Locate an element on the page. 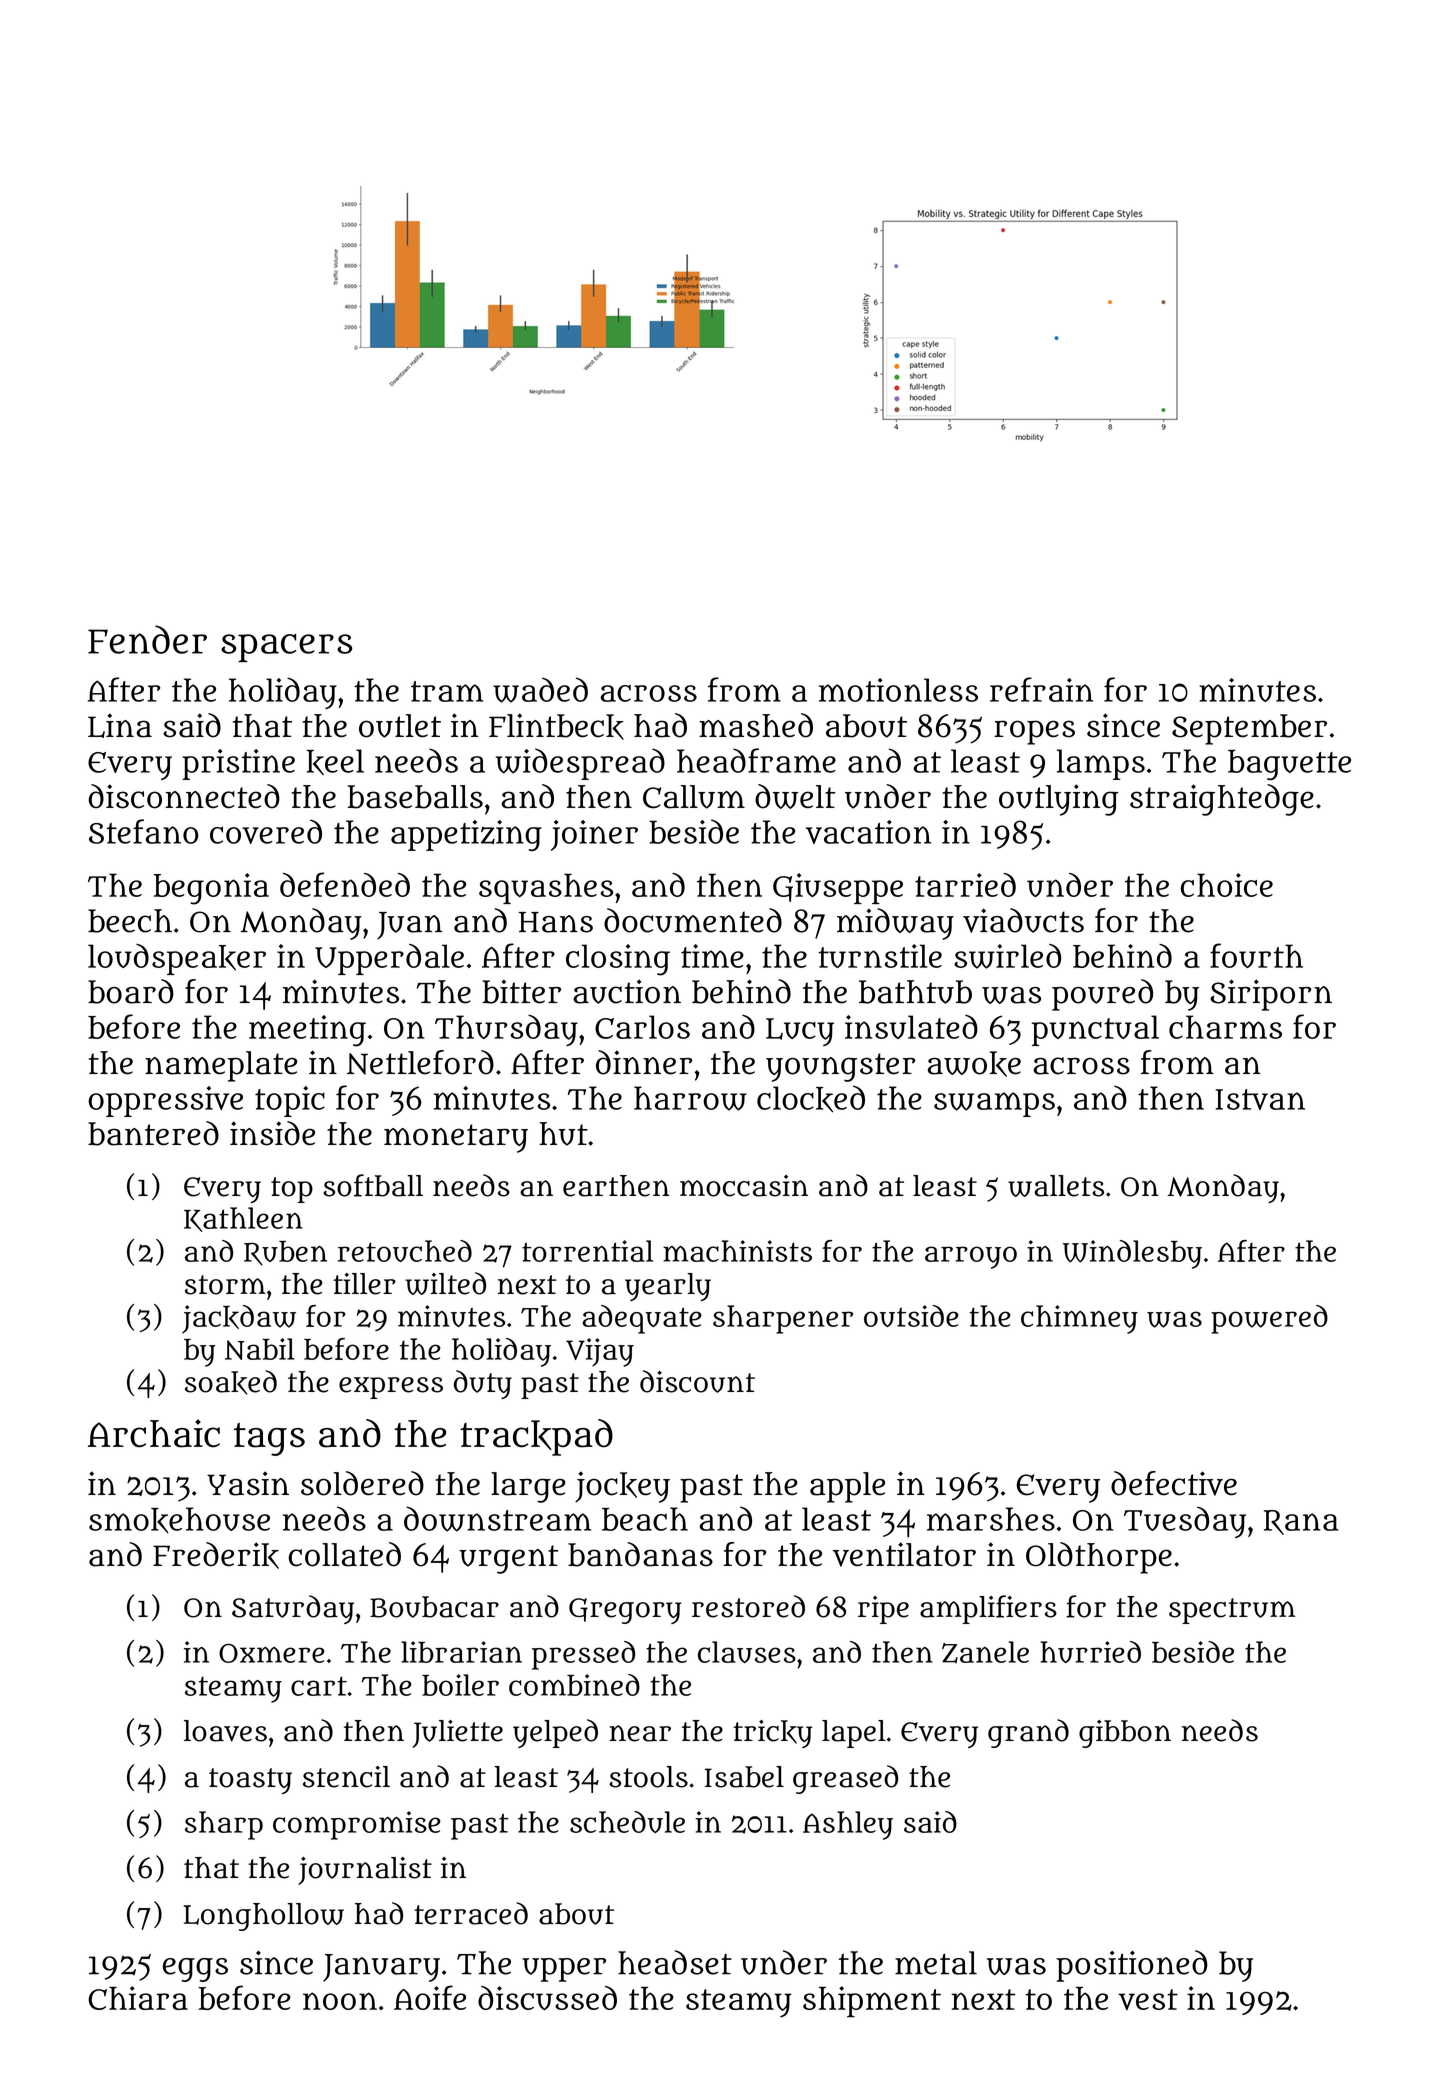  waded is located at coordinates (540, 690).
